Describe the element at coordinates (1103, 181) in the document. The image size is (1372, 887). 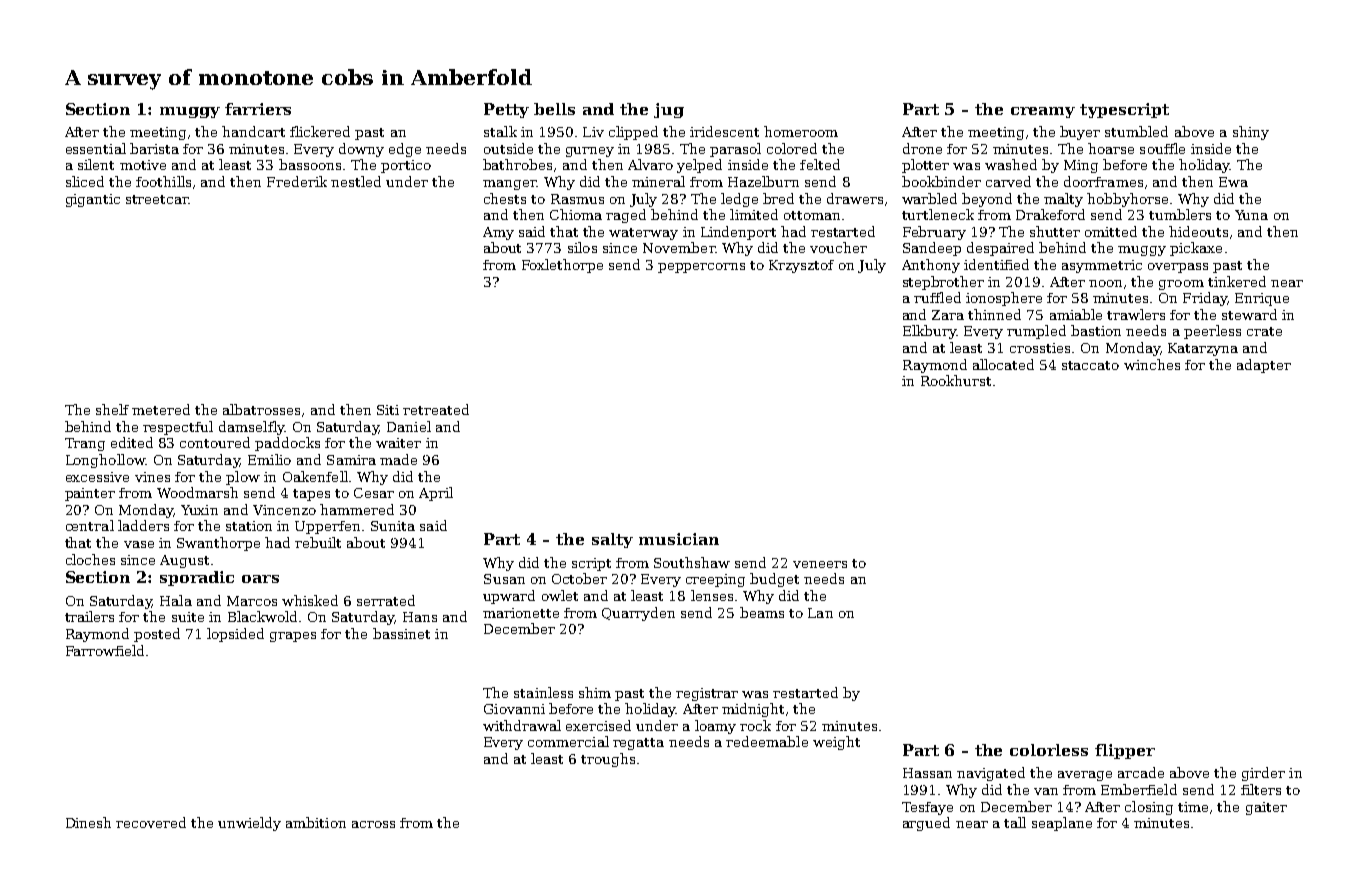
I see `doorframes` at that location.
